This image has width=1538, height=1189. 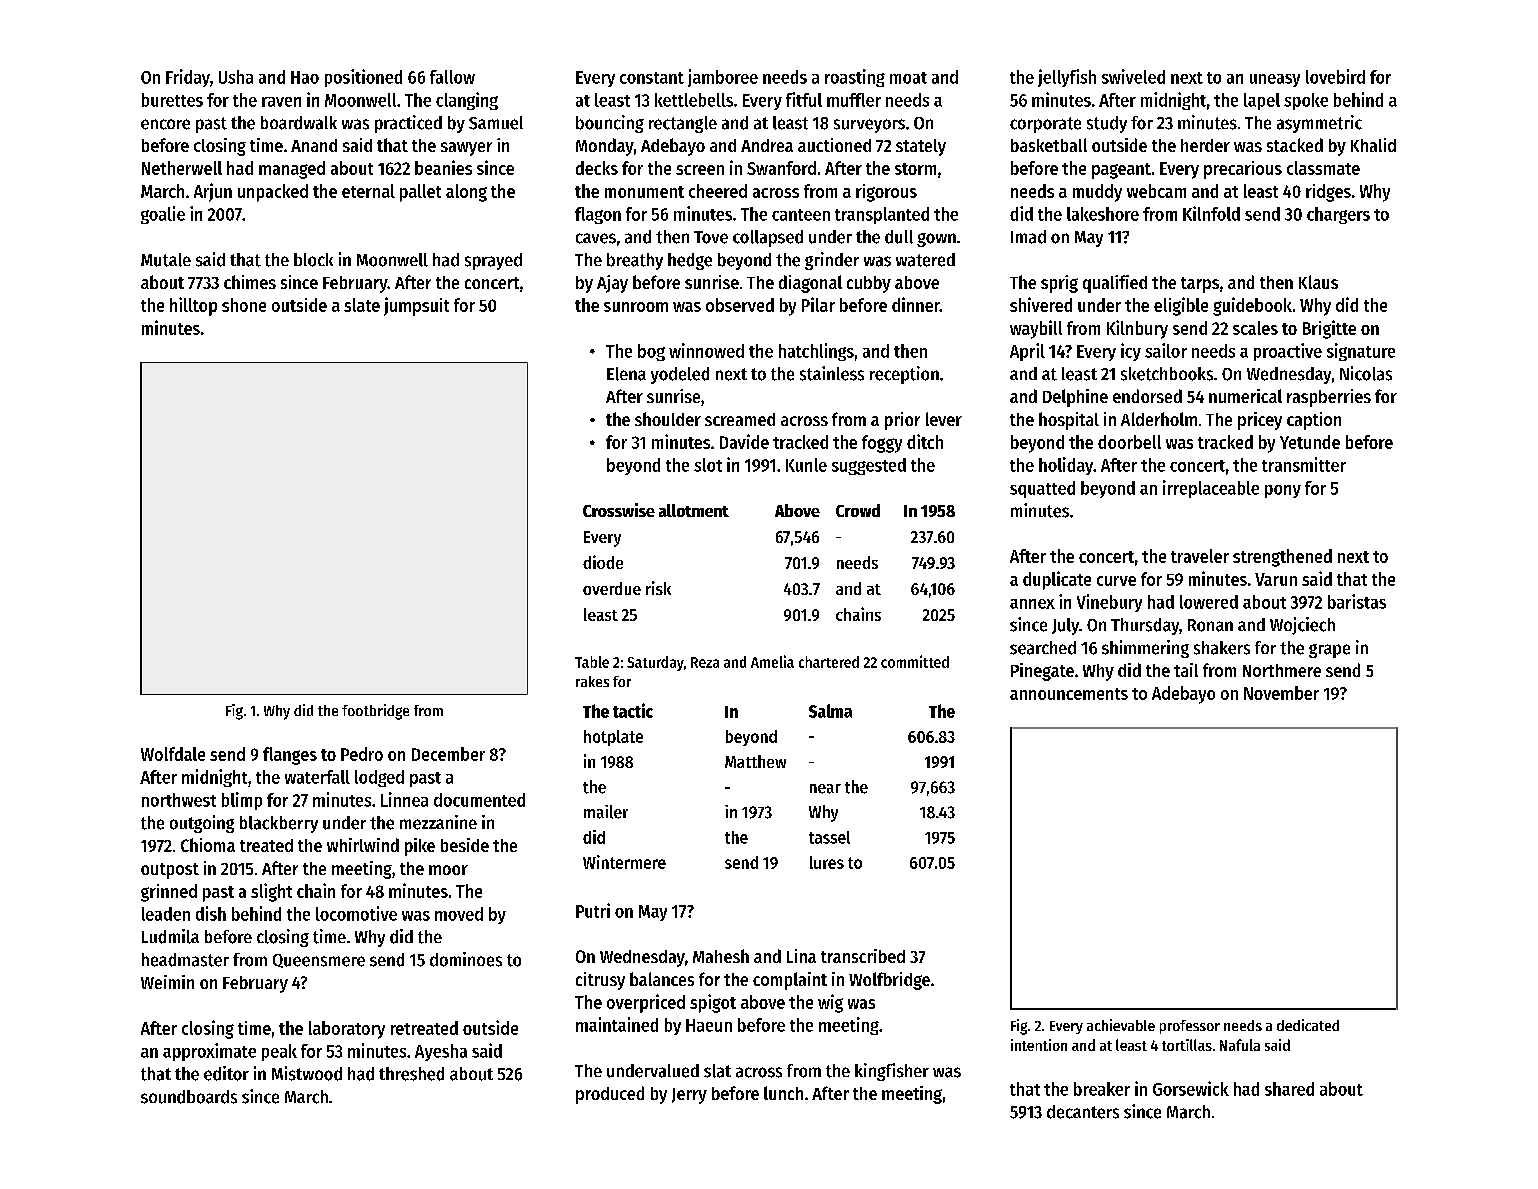 What do you see at coordinates (416, 306) in the image?
I see `jumpsuit` at bounding box center [416, 306].
